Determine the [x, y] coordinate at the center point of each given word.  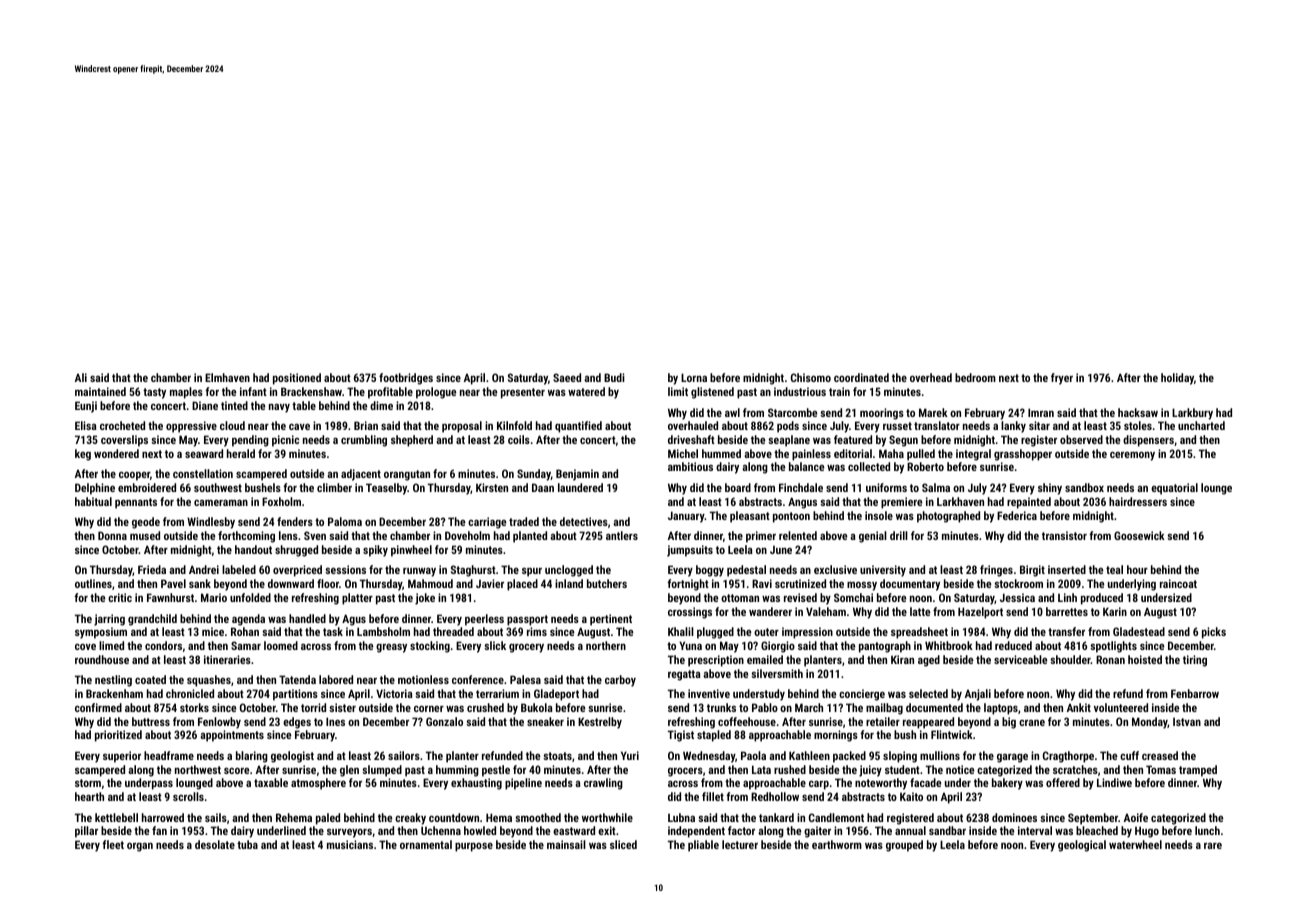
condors [163, 645]
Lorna [694, 377]
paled [328, 819]
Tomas [1161, 769]
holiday [1177, 379]
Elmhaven [227, 377]
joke [425, 599]
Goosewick [1139, 535]
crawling [603, 784]
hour [1137, 569]
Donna [112, 535]
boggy [710, 571]
